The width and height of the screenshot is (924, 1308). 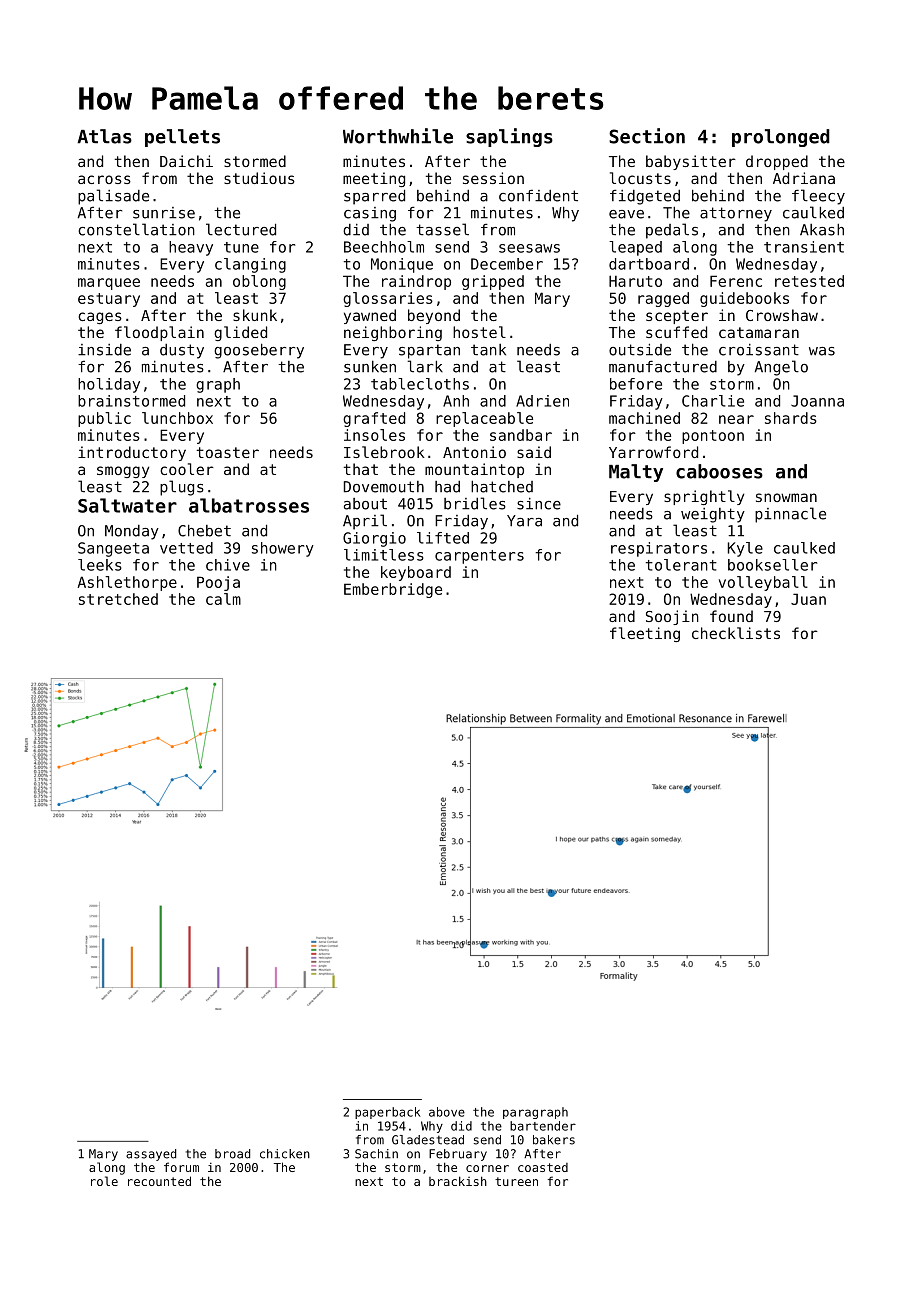 What do you see at coordinates (543, 1126) in the screenshot?
I see `bartender` at bounding box center [543, 1126].
